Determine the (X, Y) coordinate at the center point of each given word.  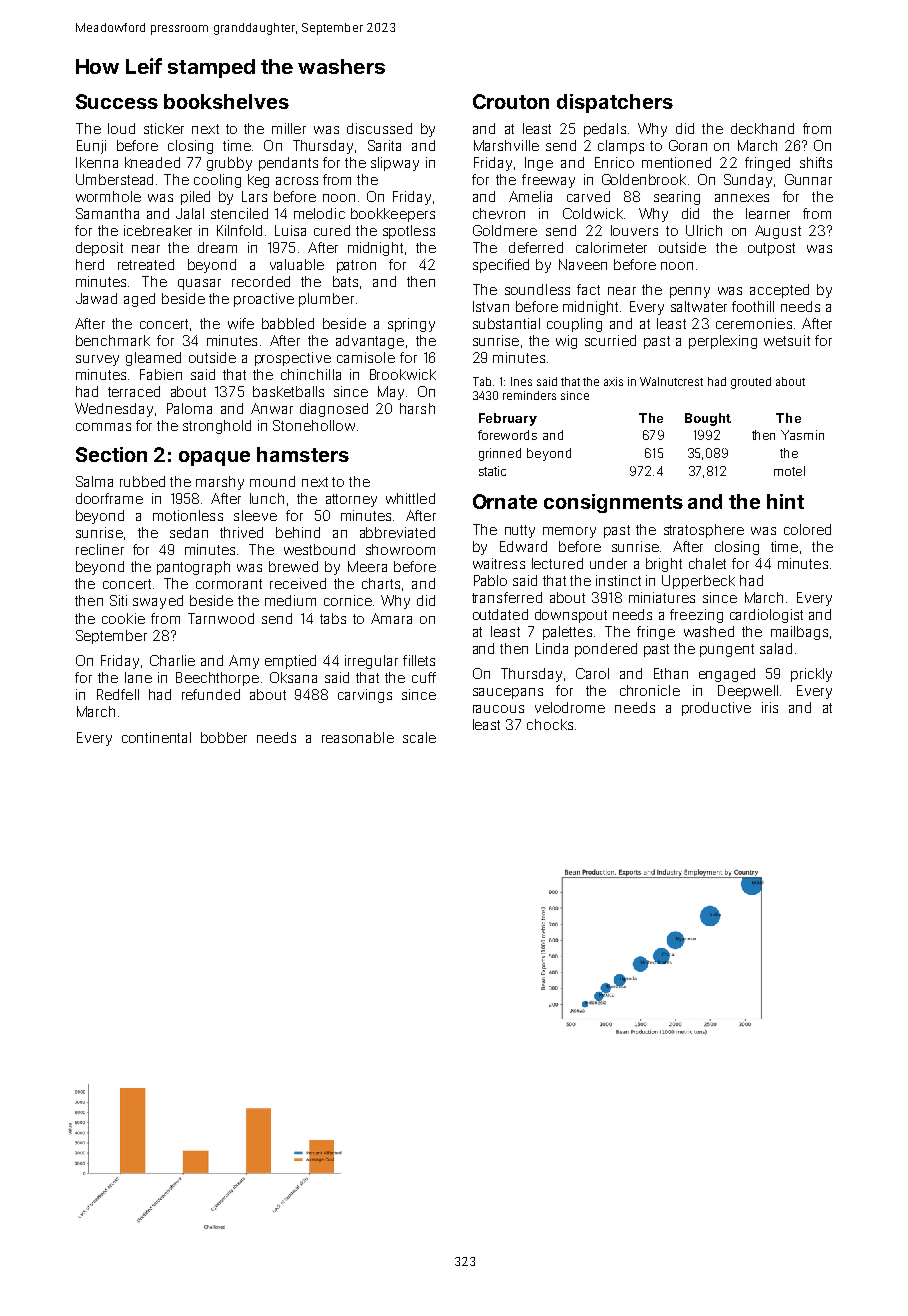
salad (776, 648)
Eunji (91, 147)
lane (138, 677)
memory (569, 532)
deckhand (762, 128)
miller (289, 128)
